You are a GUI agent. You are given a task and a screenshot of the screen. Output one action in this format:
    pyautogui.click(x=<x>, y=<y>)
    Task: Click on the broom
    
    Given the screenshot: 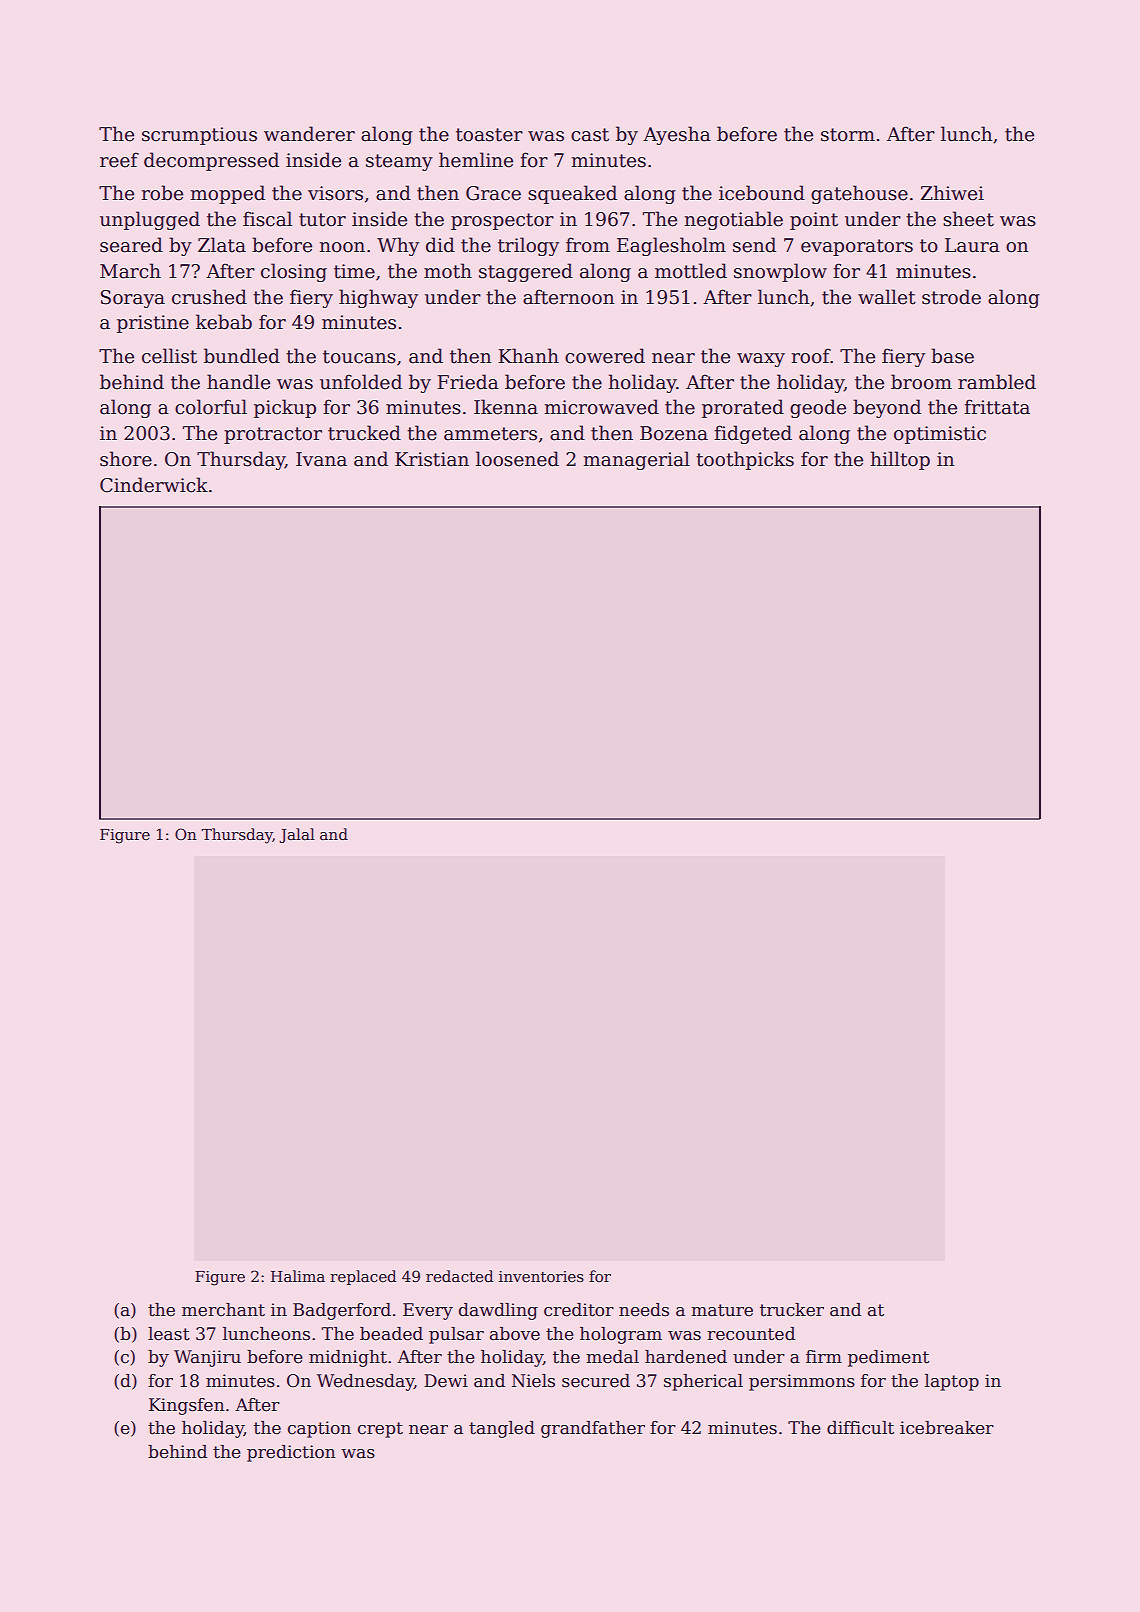 What is the action you would take?
    pyautogui.click(x=921, y=382)
